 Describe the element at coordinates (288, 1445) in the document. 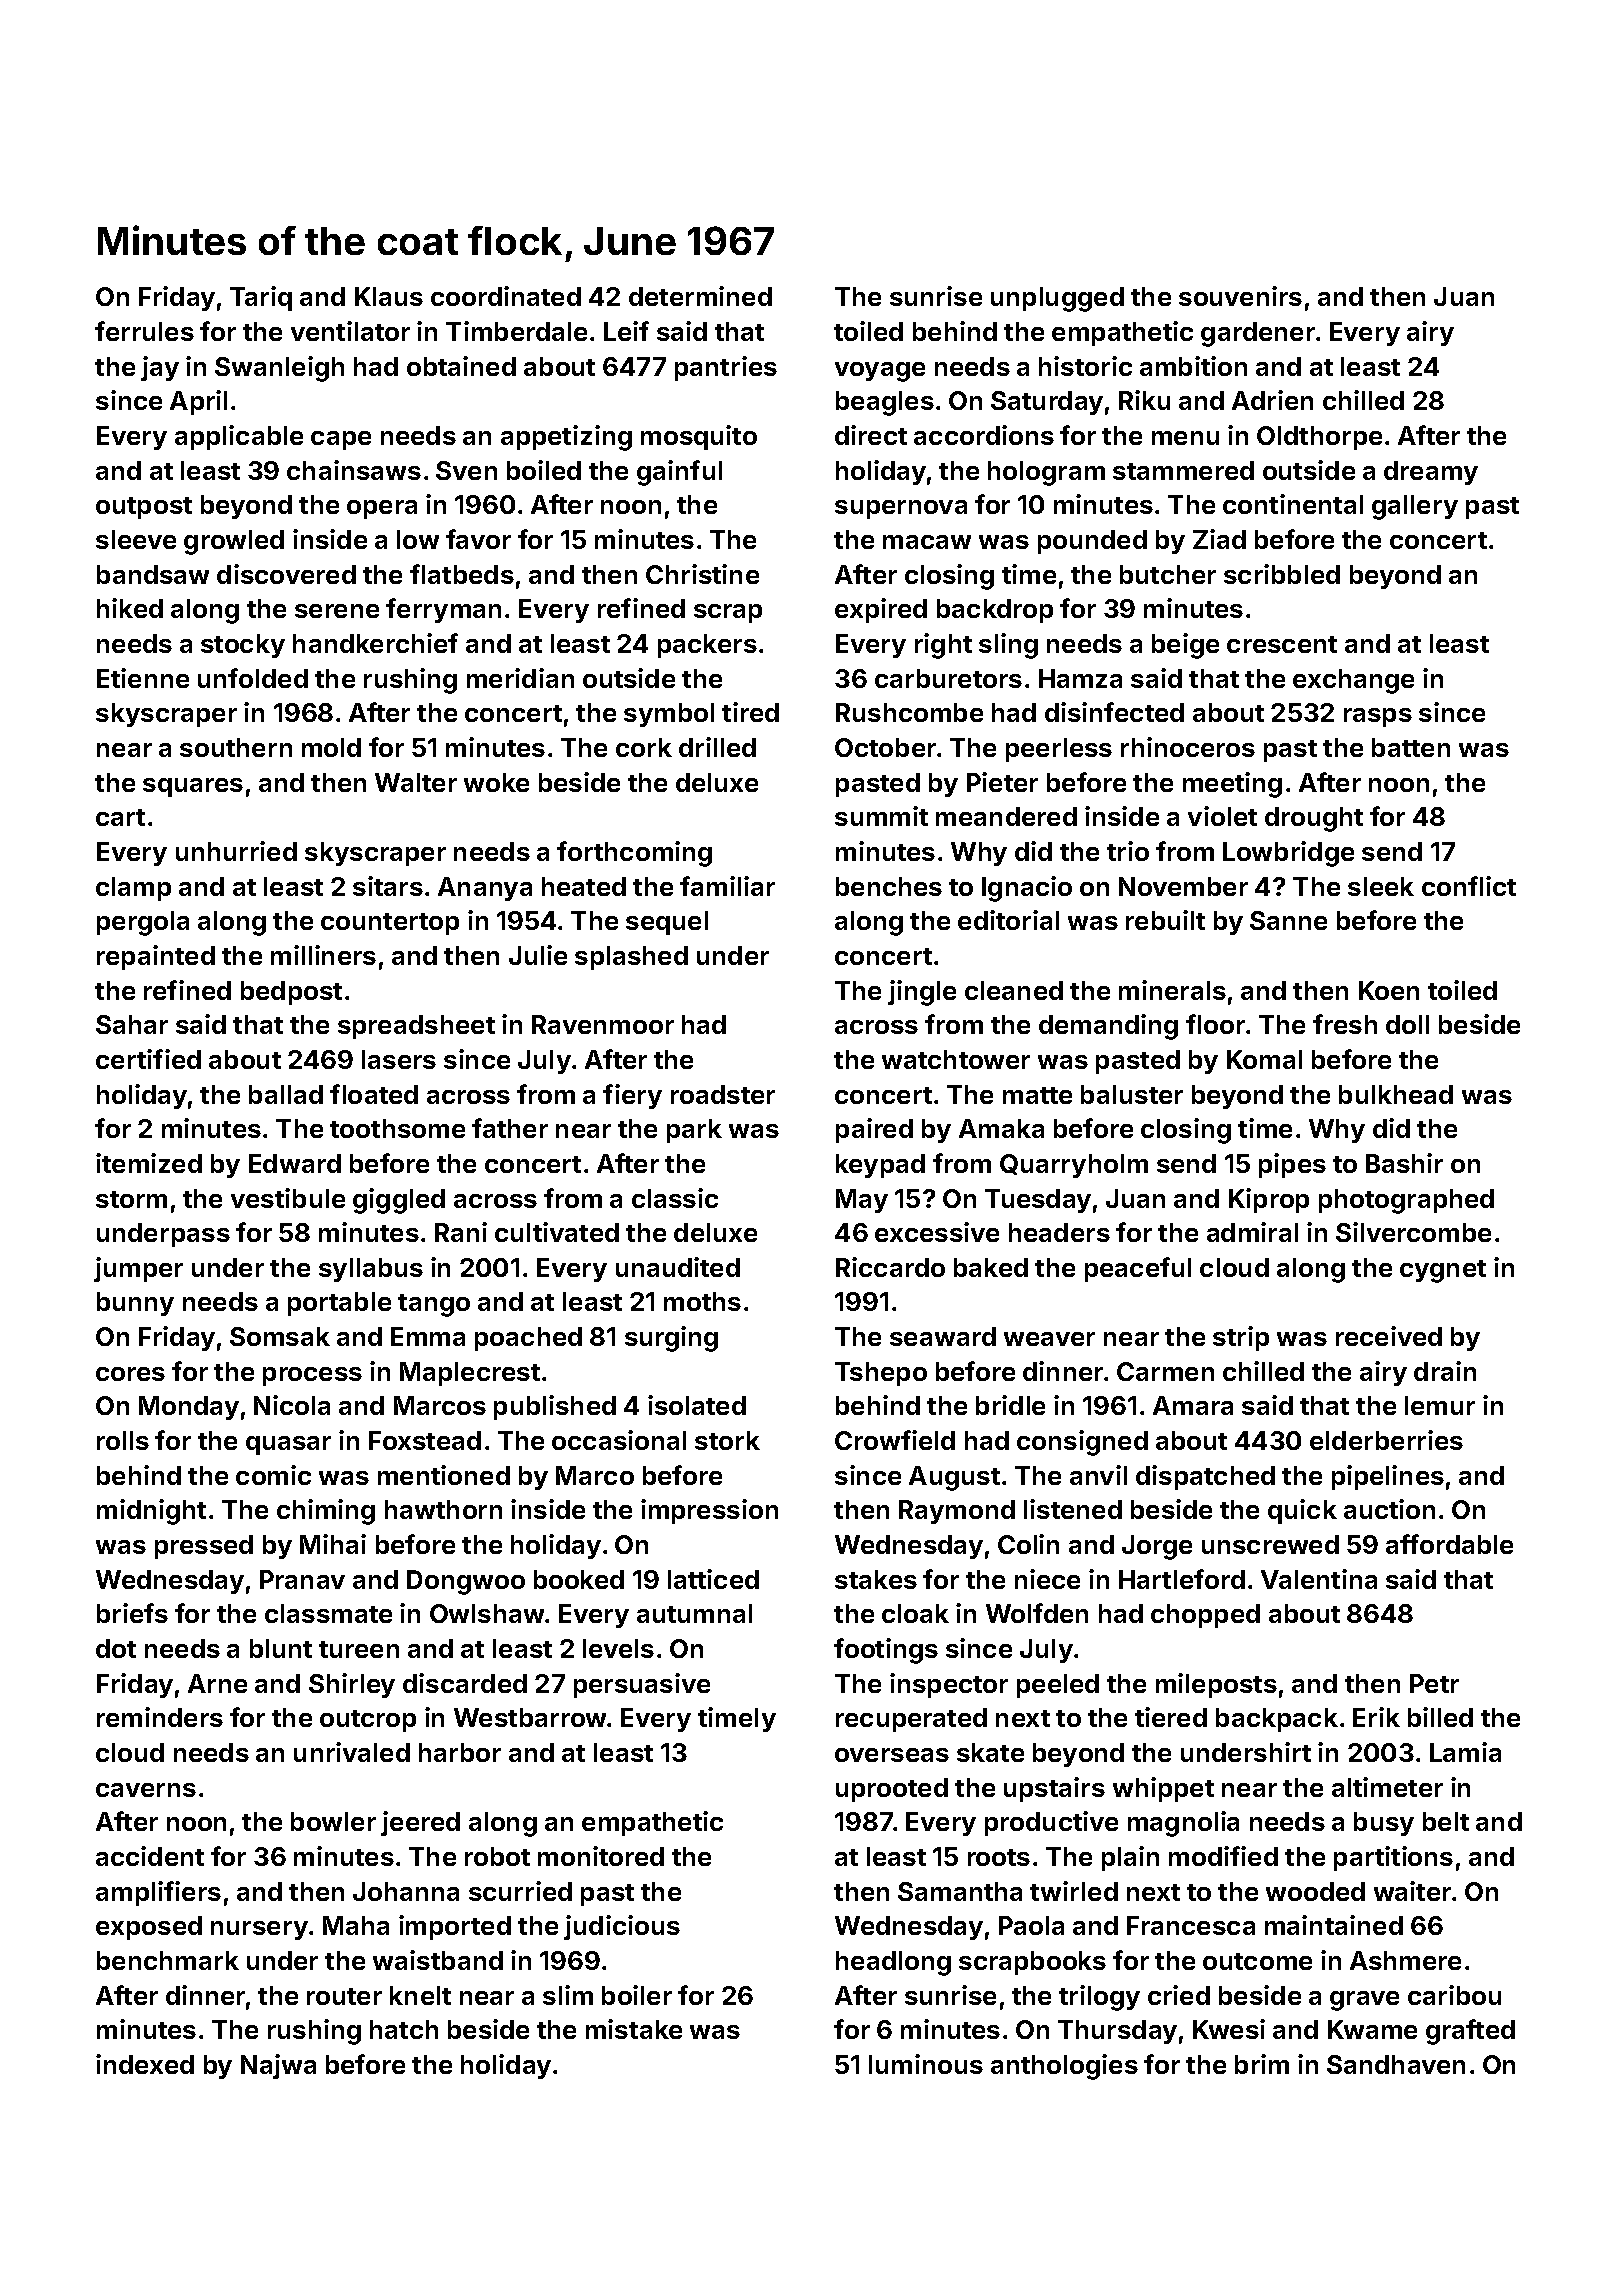

I see `quasar` at that location.
